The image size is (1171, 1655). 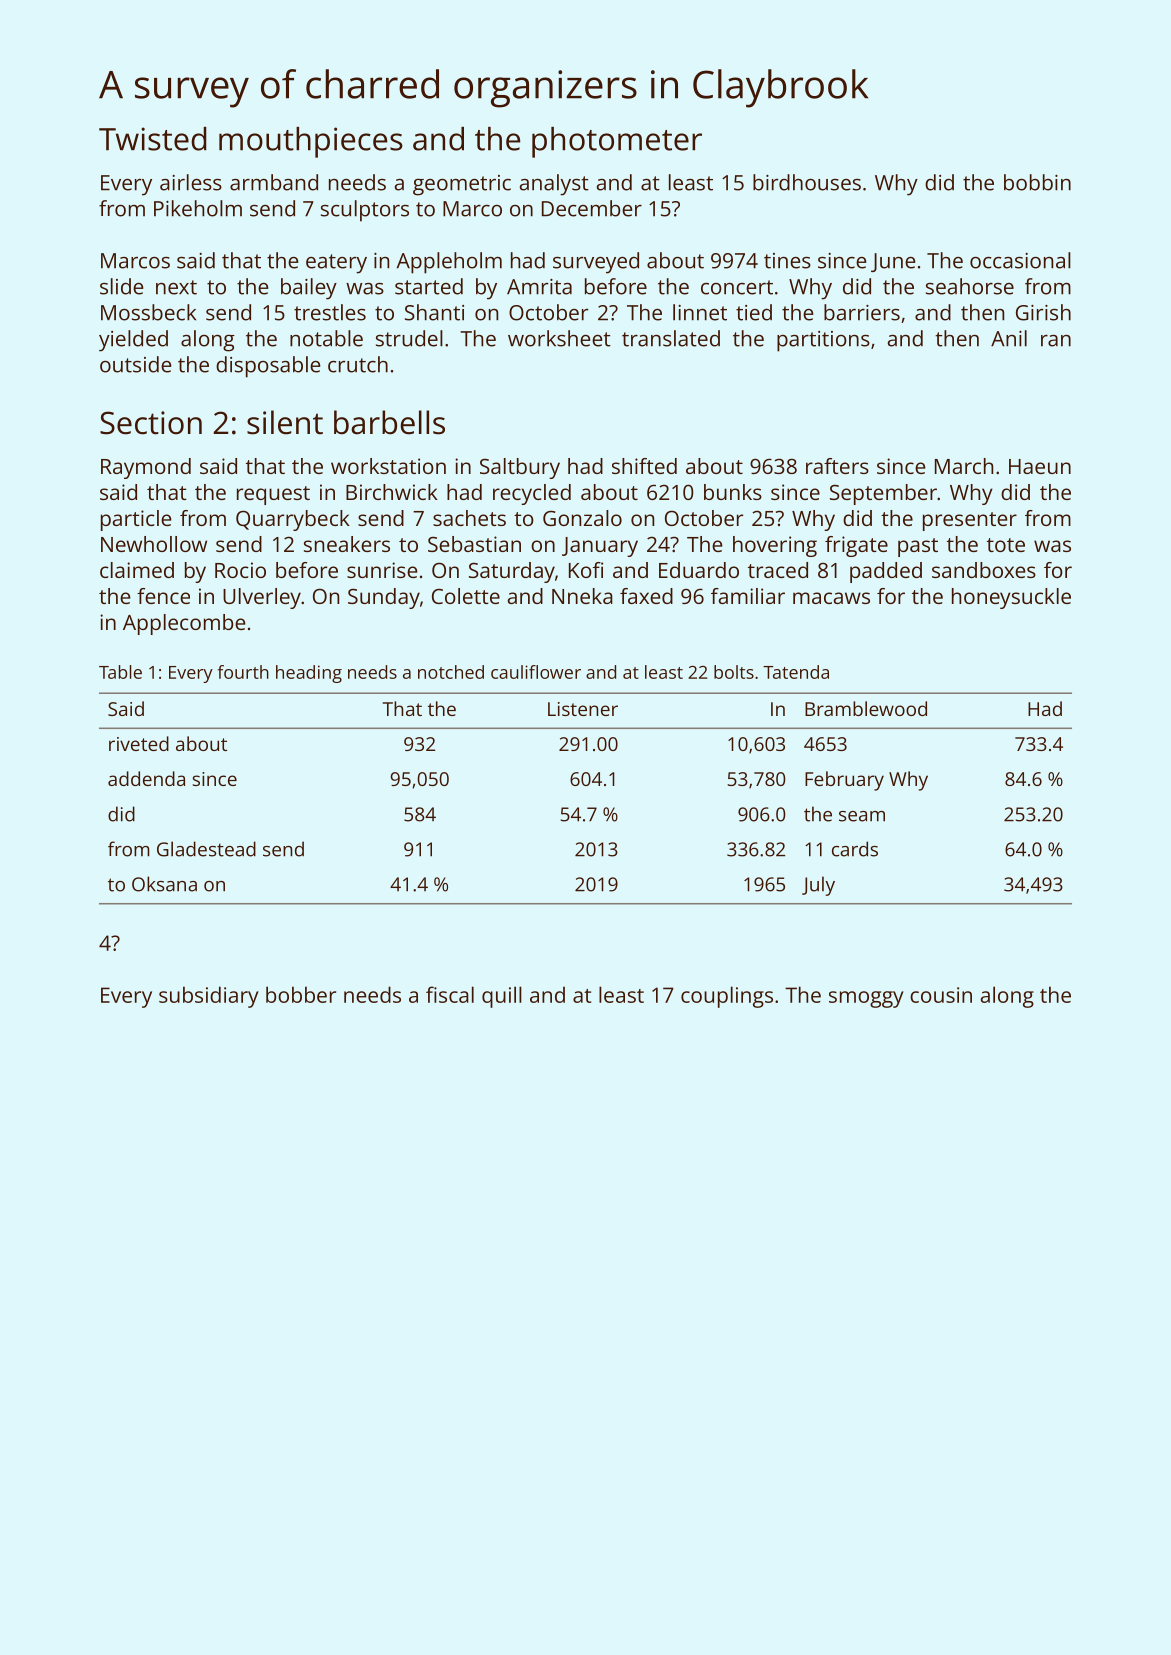 I want to click on cards, so click(x=855, y=849).
